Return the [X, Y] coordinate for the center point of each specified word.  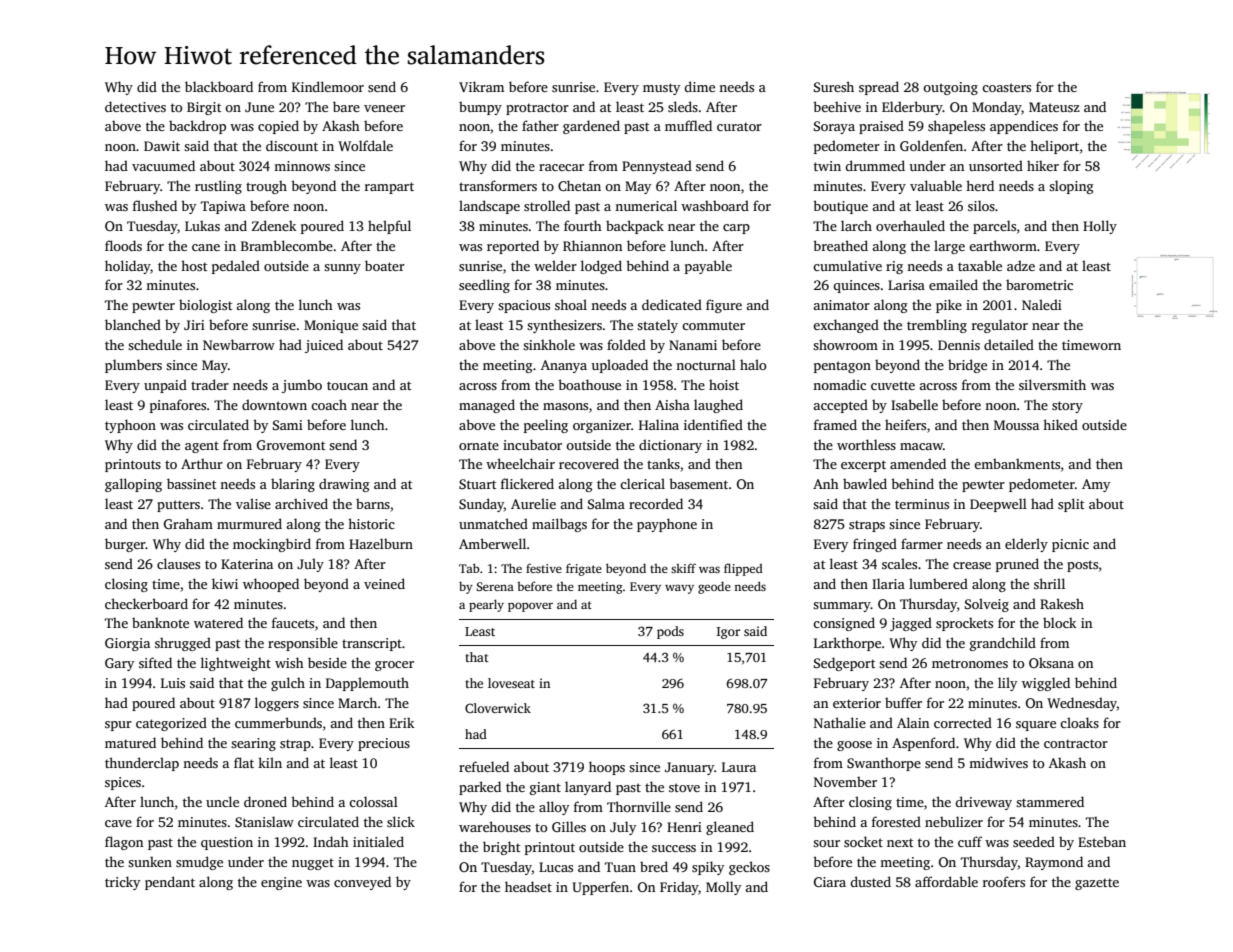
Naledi [1042, 304]
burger [125, 545]
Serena [495, 586]
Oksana [1051, 662]
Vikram [481, 86]
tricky [122, 883]
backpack [635, 227]
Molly [723, 888]
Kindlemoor [328, 86]
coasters [1006, 87]
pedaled [236, 267]
